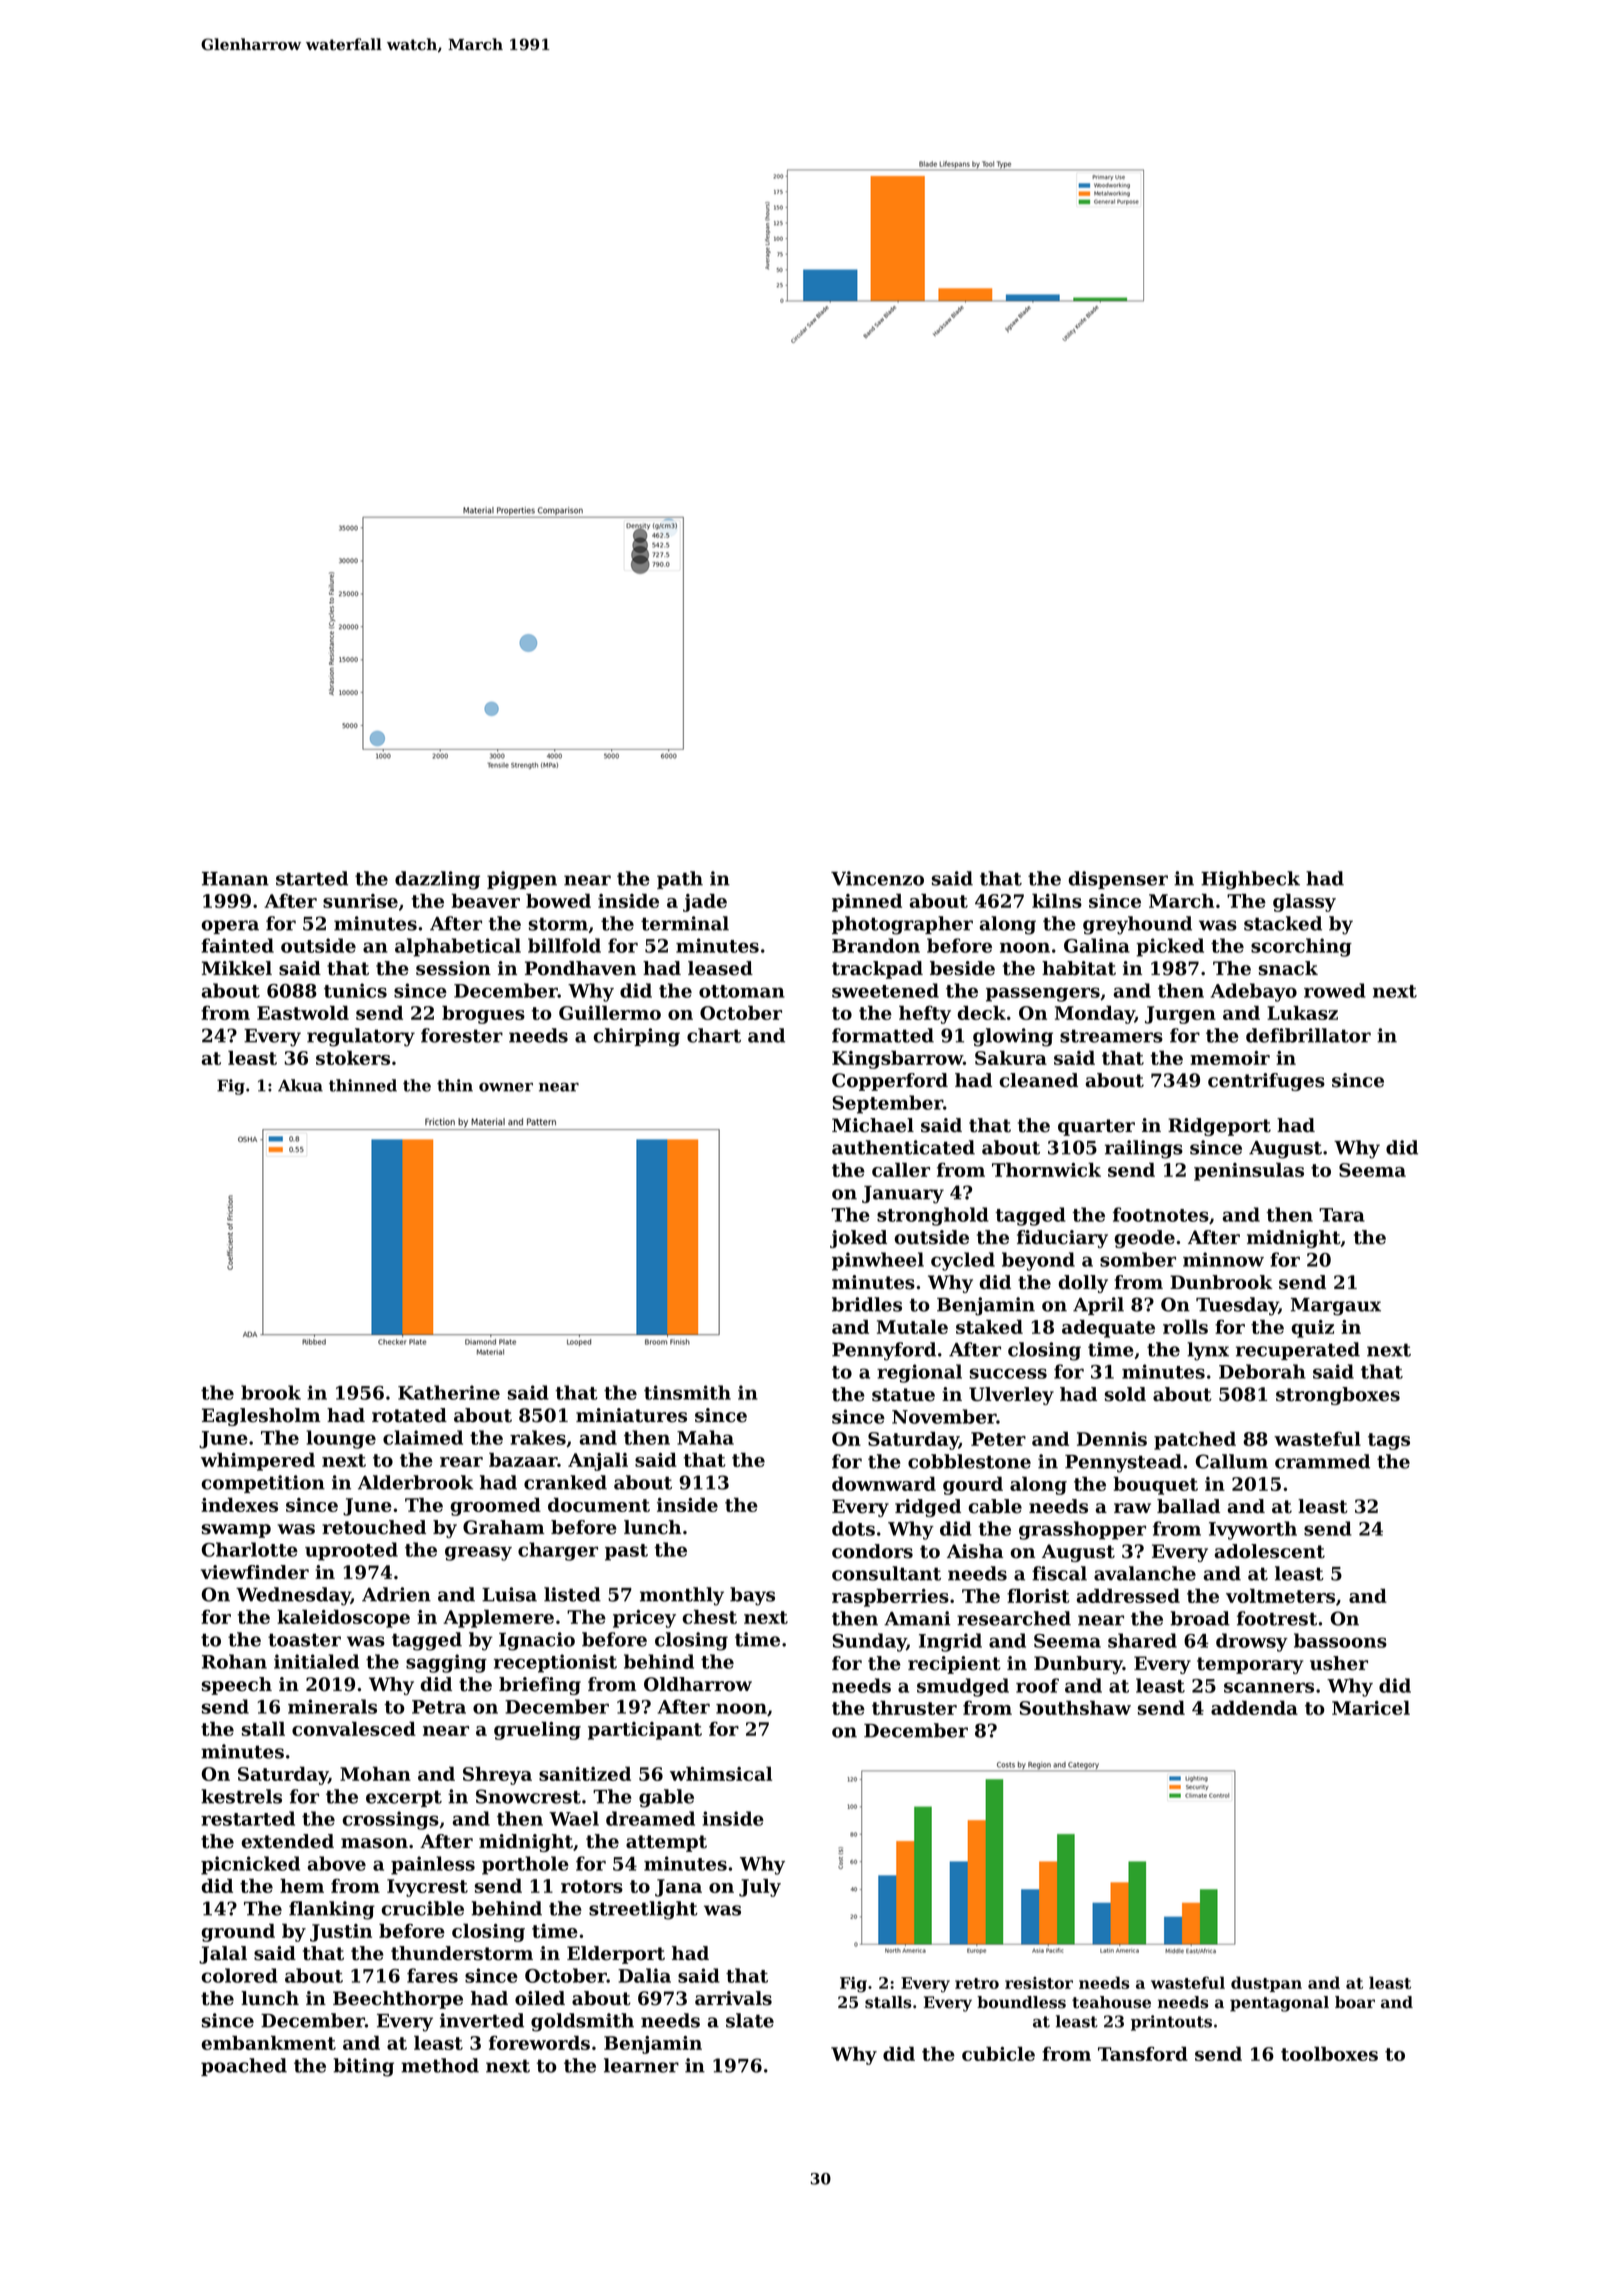 This document has width=1620, height=2292. What do you see at coordinates (244, 2067) in the document?
I see `poached` at bounding box center [244, 2067].
